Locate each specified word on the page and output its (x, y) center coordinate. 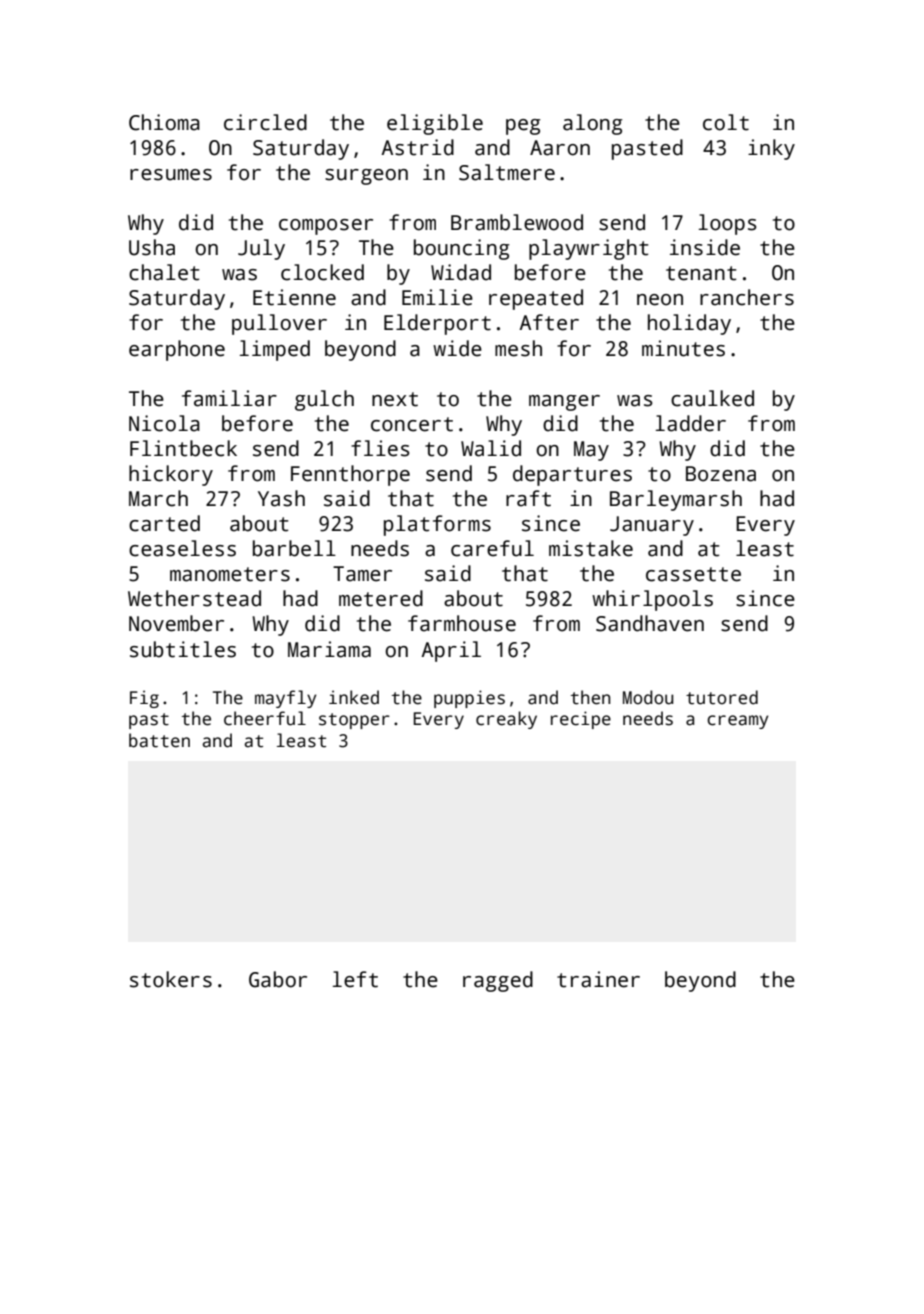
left (355, 979)
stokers (171, 979)
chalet (164, 272)
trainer (598, 979)
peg (523, 127)
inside (705, 247)
